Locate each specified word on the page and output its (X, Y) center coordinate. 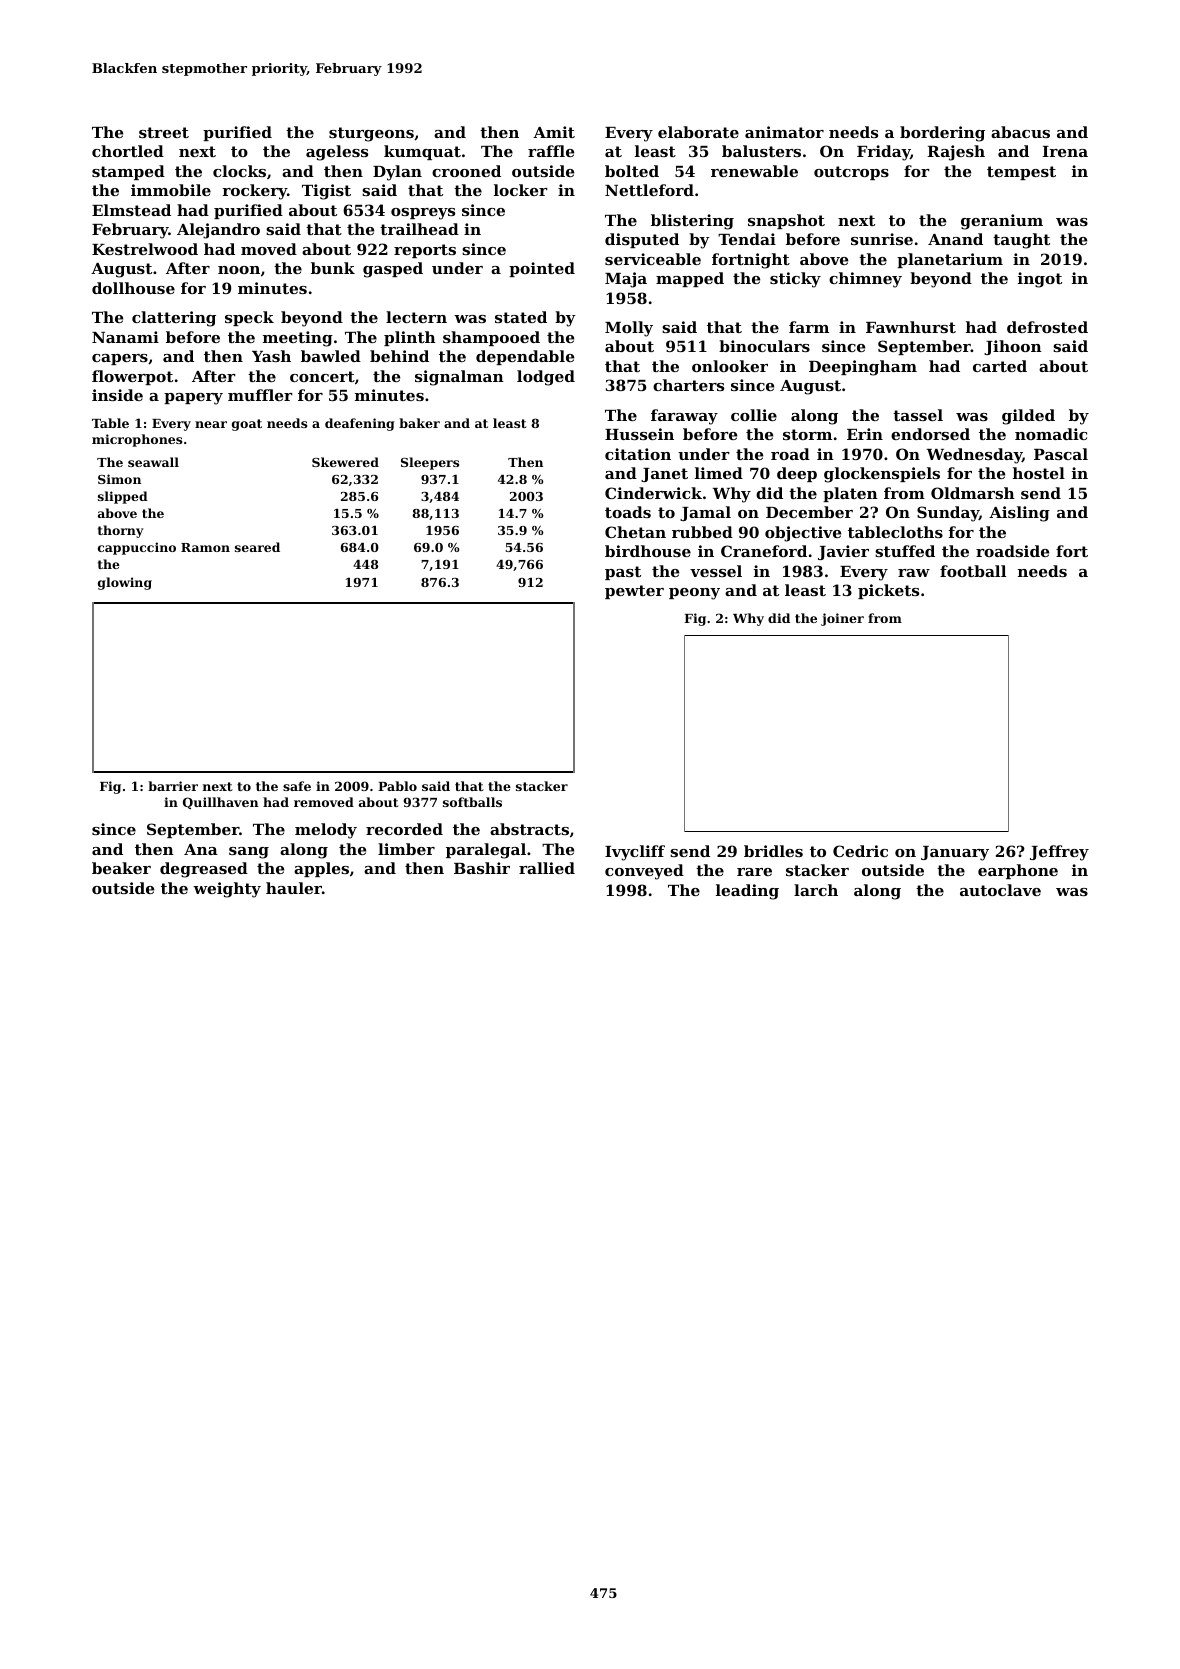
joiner (842, 619)
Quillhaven (221, 803)
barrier (173, 786)
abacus (1020, 132)
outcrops (851, 173)
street (164, 132)
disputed (642, 240)
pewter (634, 592)
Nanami (125, 337)
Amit (554, 132)
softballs (472, 802)
